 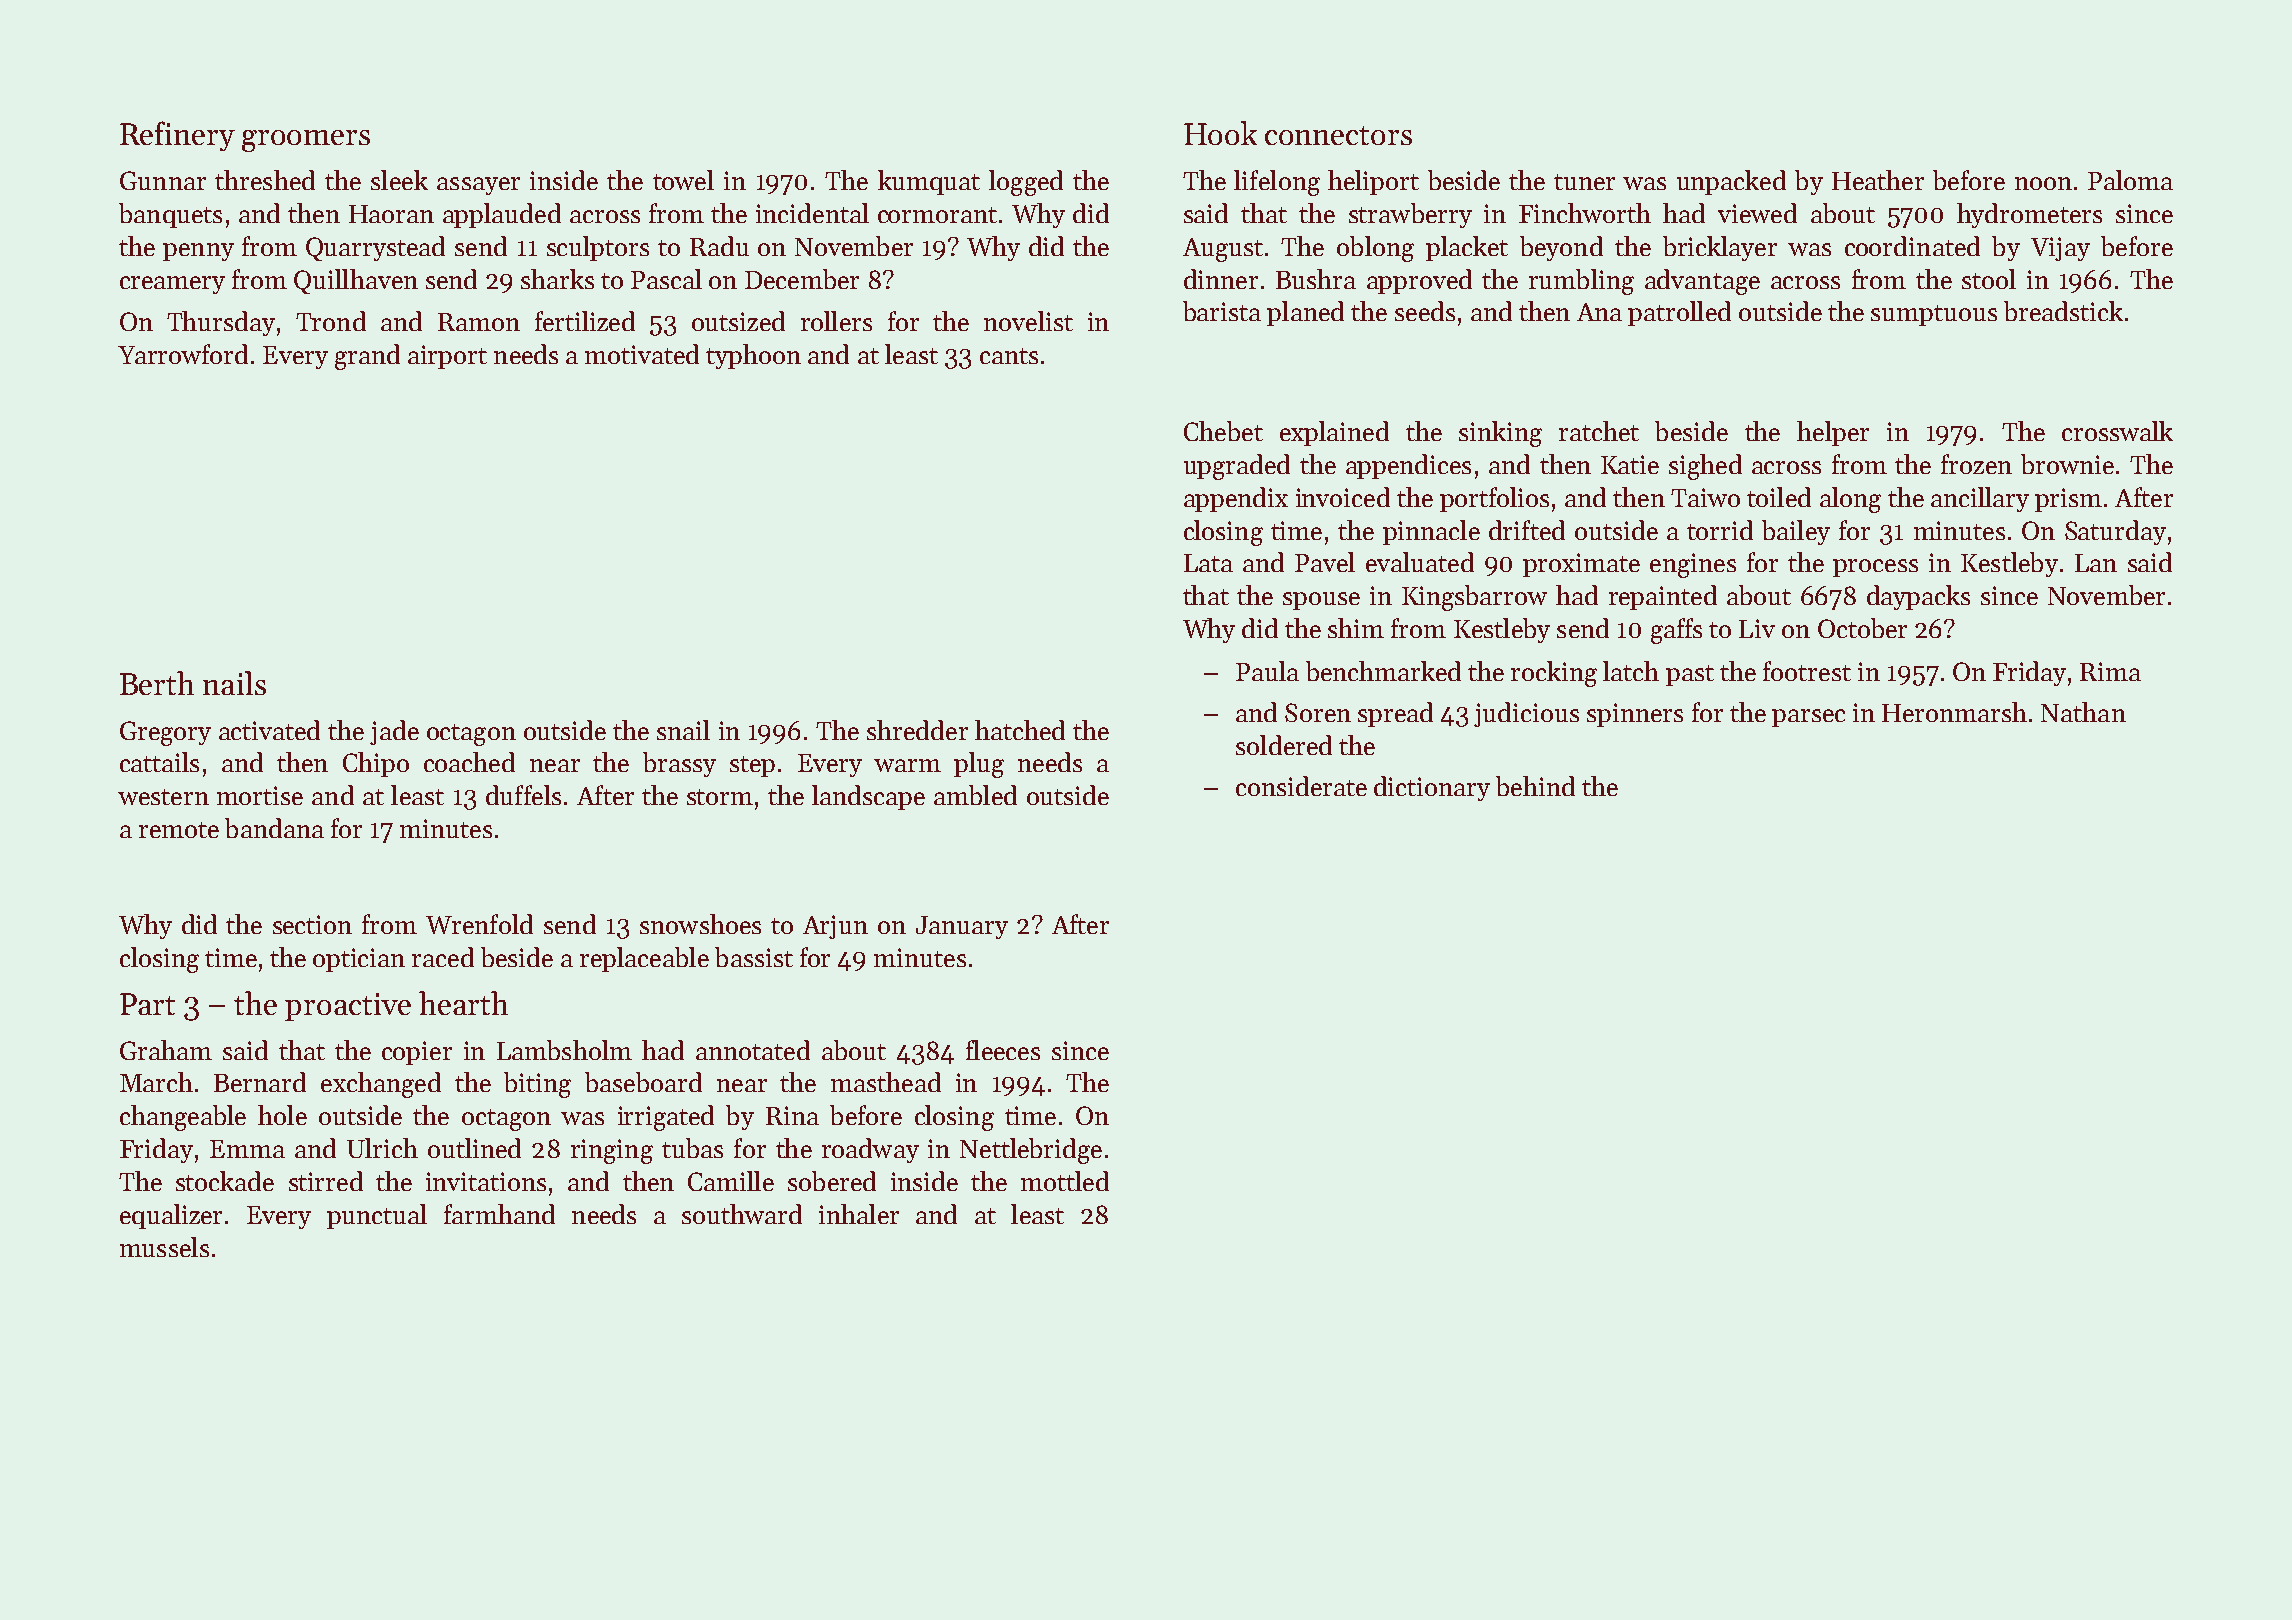 What do you see at coordinates (859, 1214) in the page?
I see `inhaler` at bounding box center [859, 1214].
